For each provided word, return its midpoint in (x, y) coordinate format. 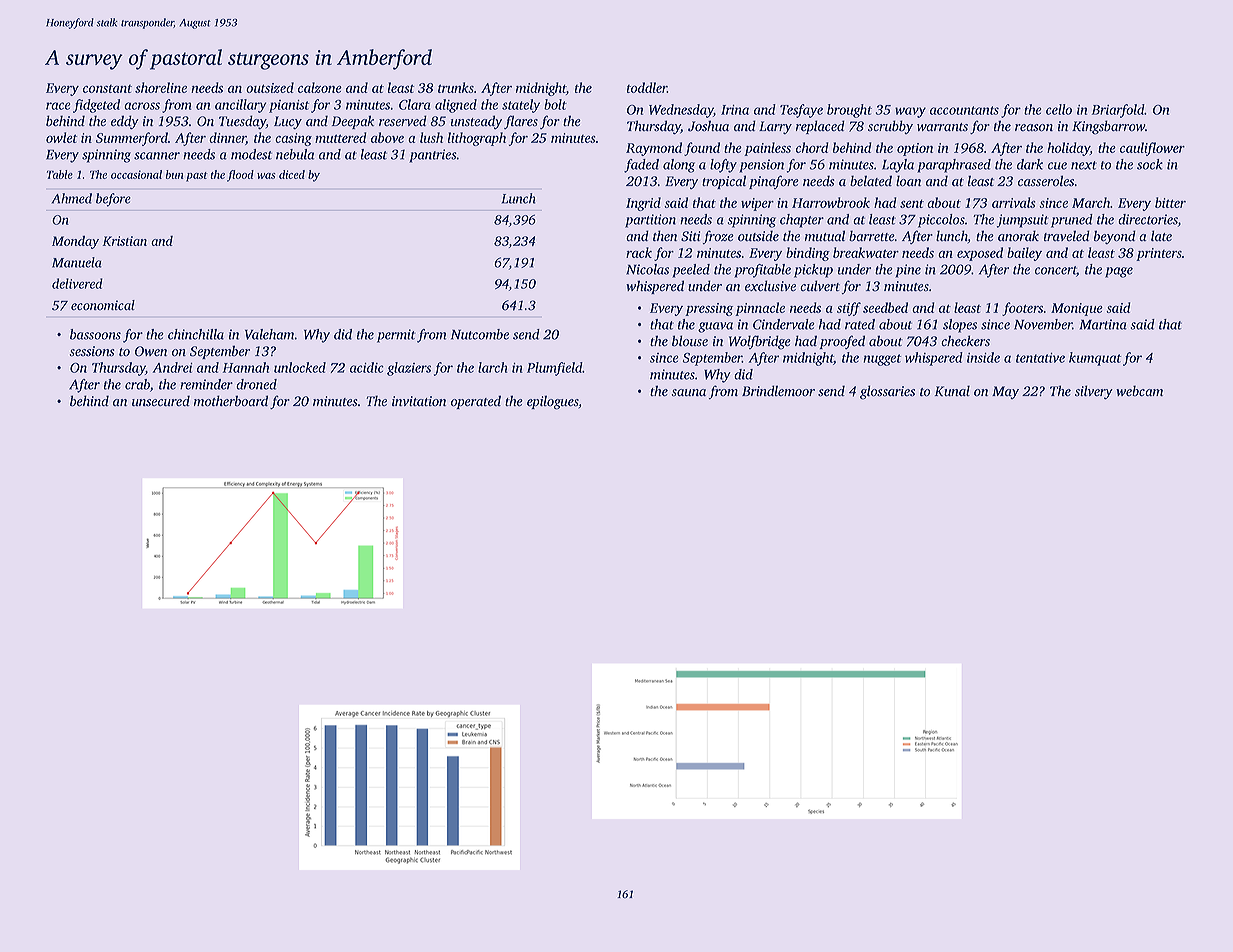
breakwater (866, 252)
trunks (456, 87)
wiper (757, 204)
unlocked (300, 367)
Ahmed (71, 198)
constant (107, 89)
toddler (647, 87)
